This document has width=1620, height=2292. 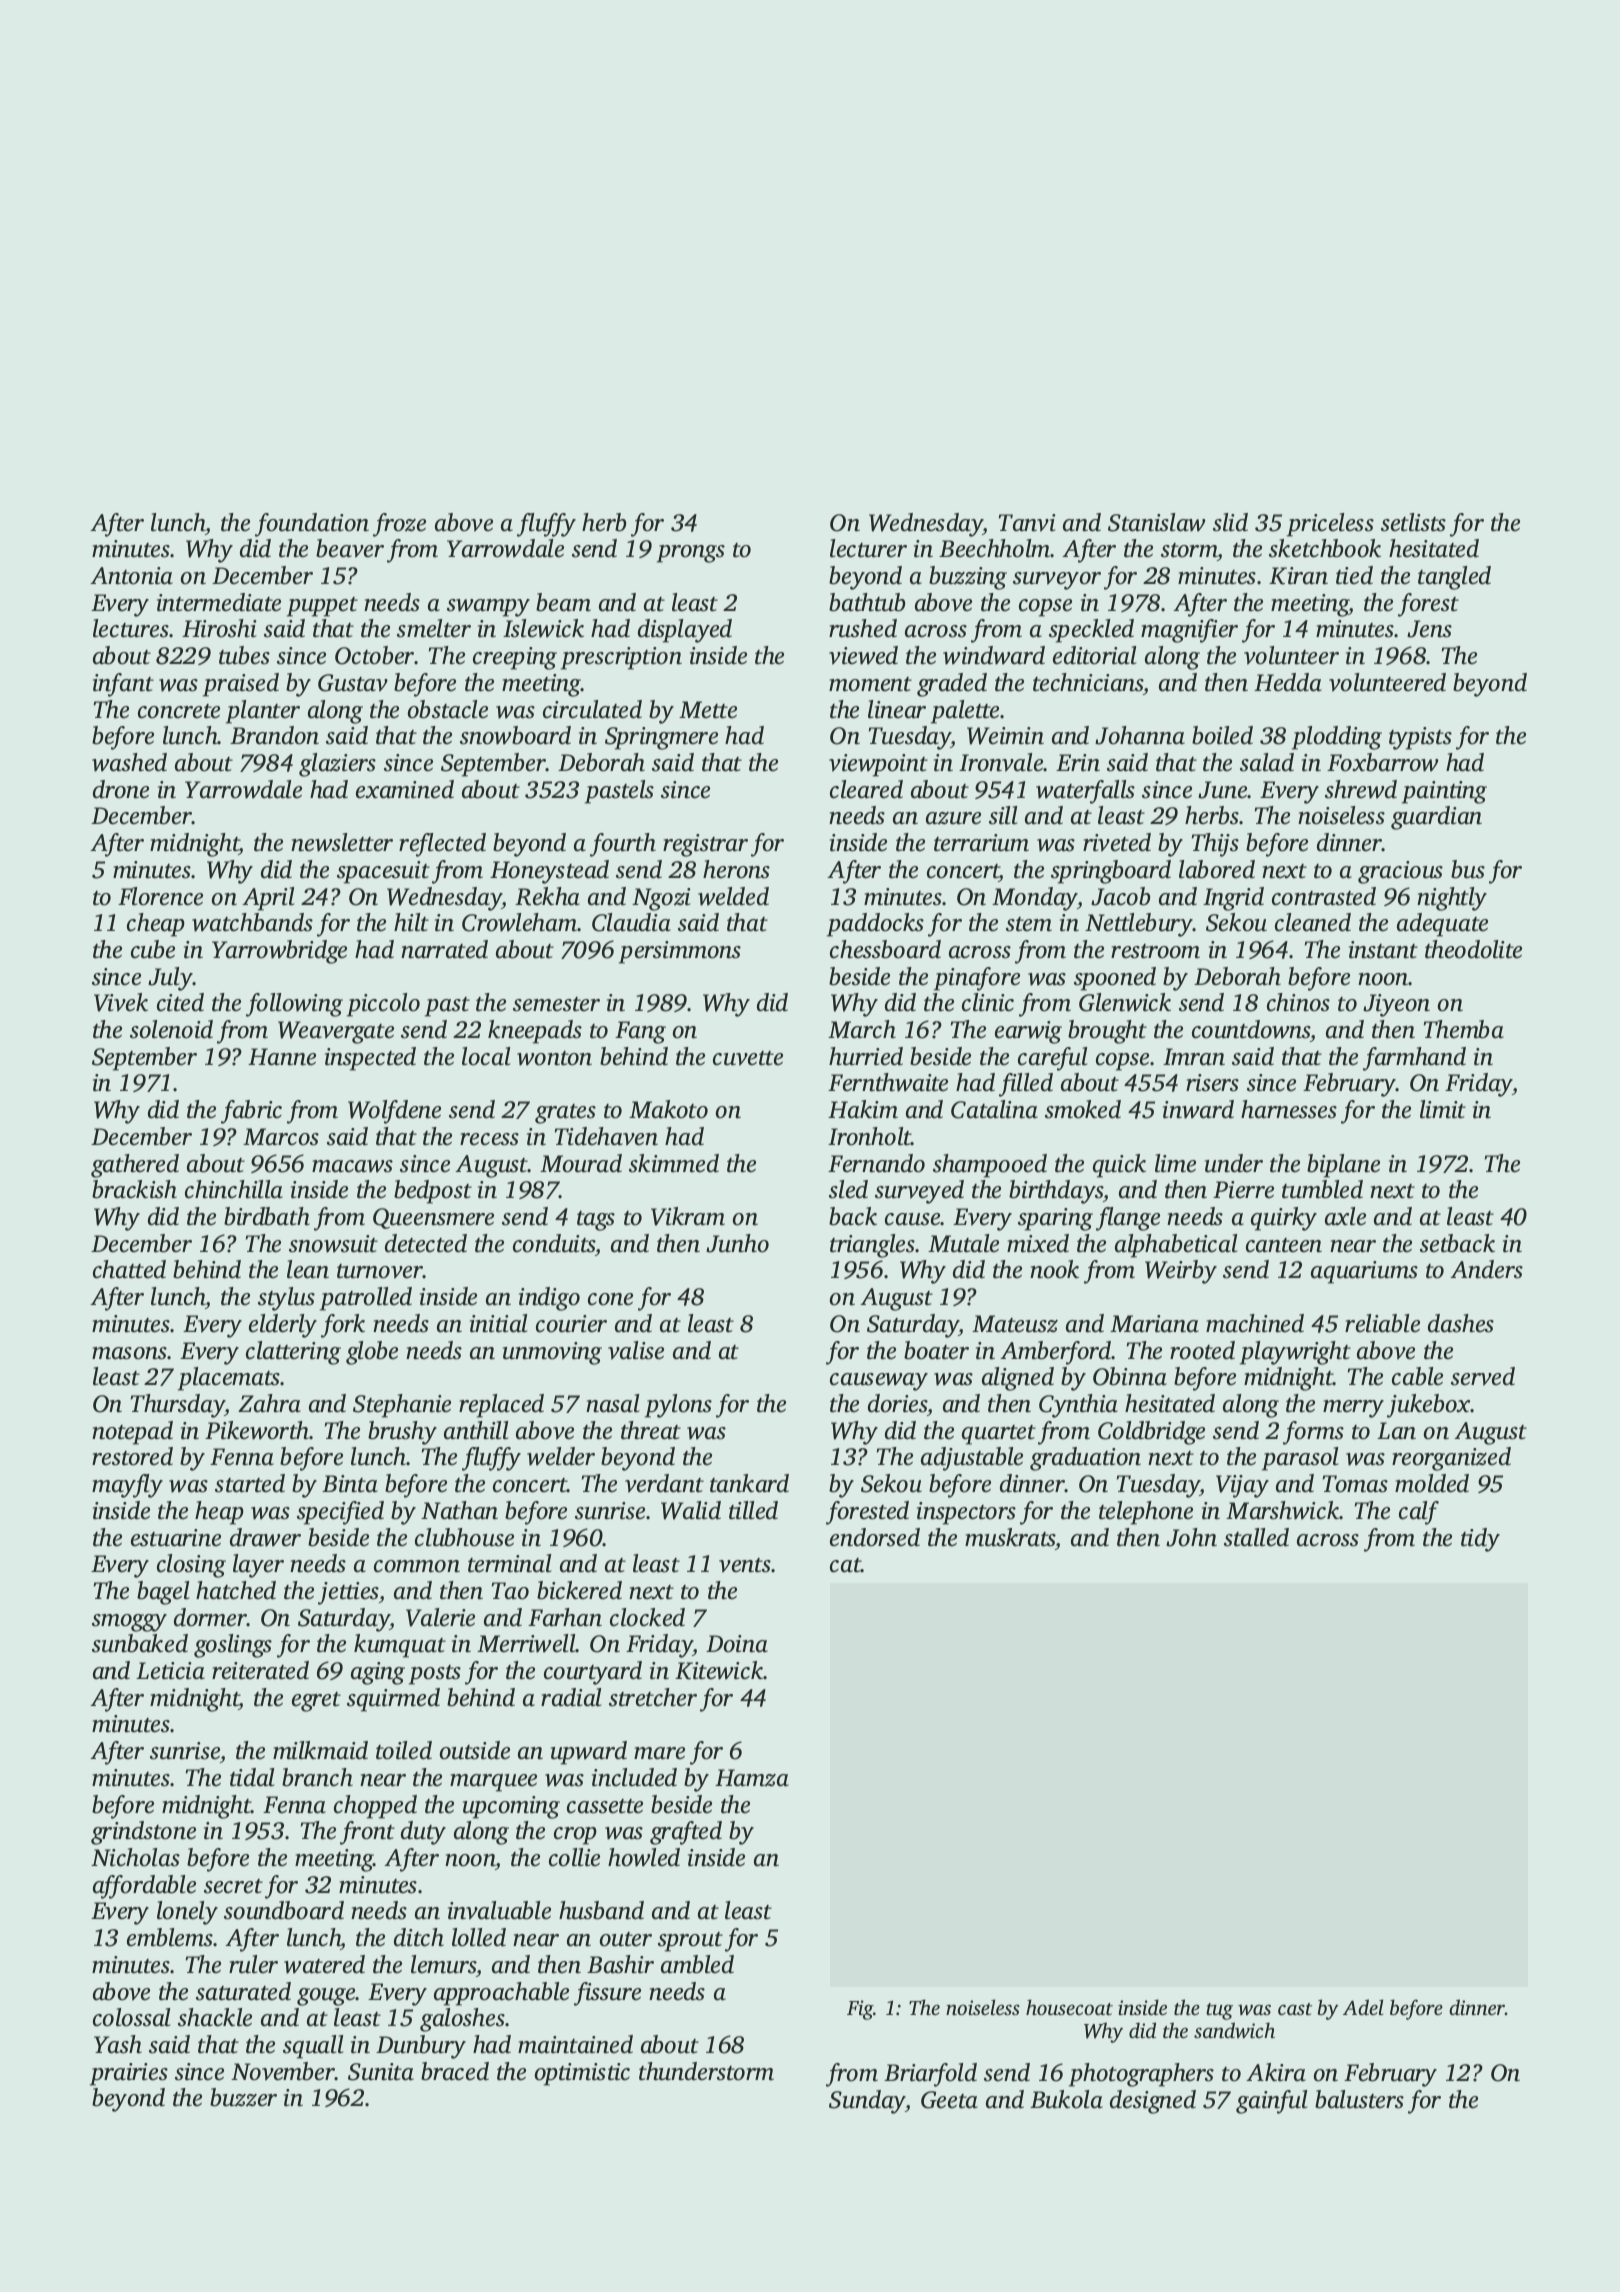 What do you see at coordinates (1010, 1537) in the document?
I see `muskrats` at bounding box center [1010, 1537].
